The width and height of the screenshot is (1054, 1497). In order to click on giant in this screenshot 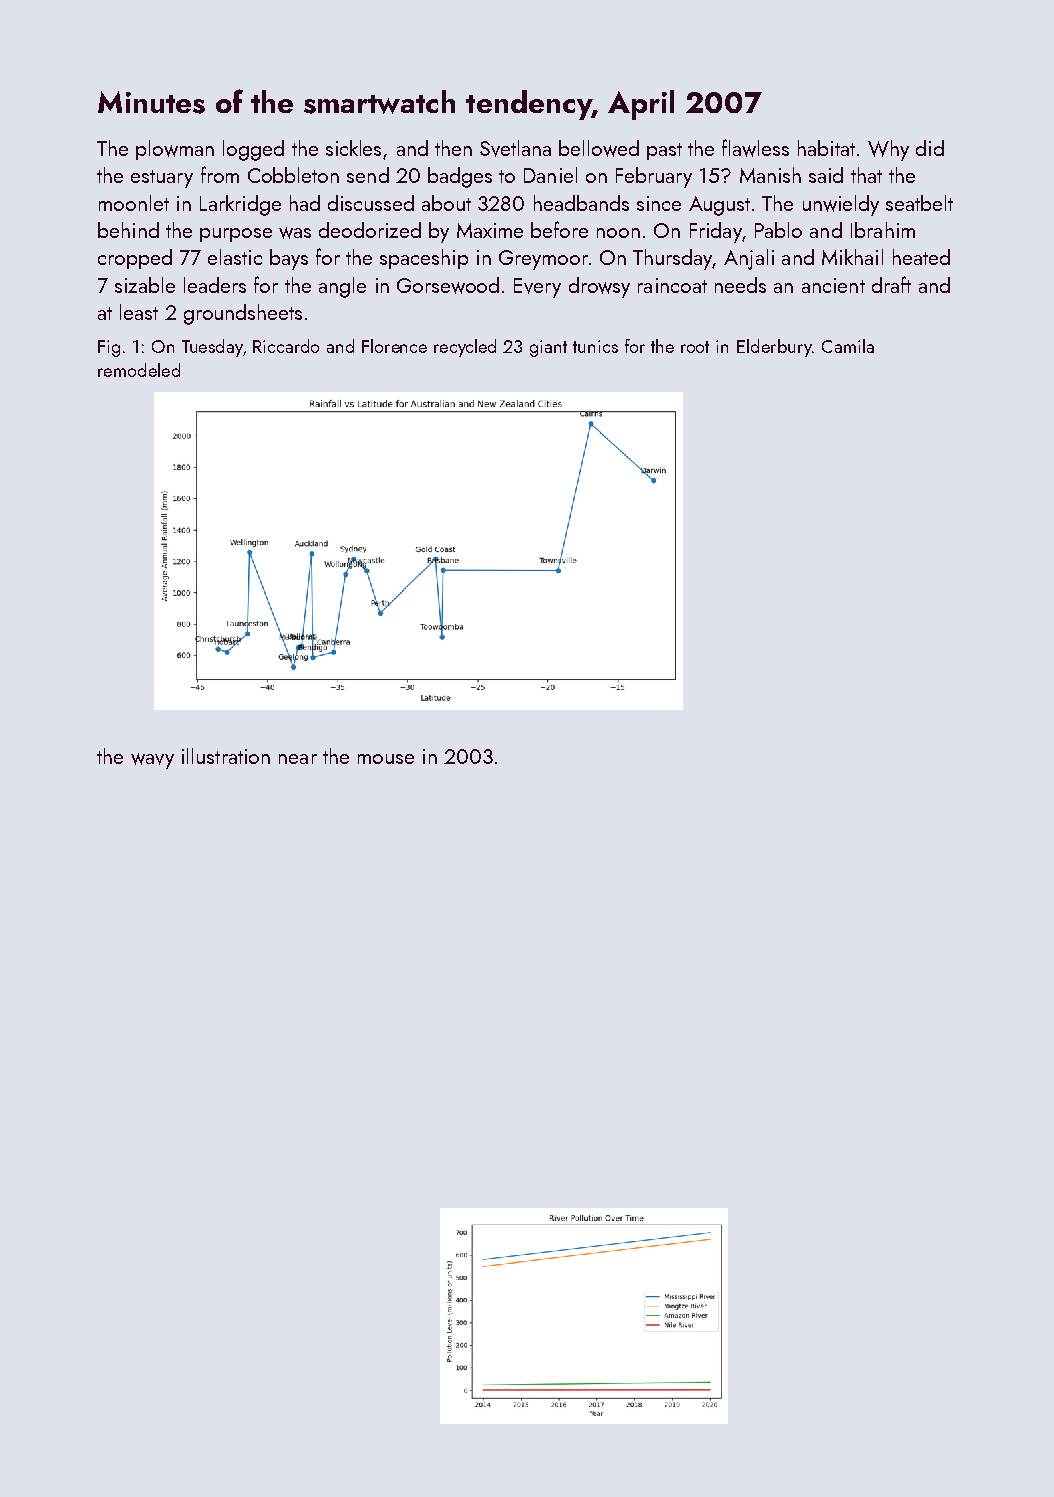, I will do `click(548, 348)`.
